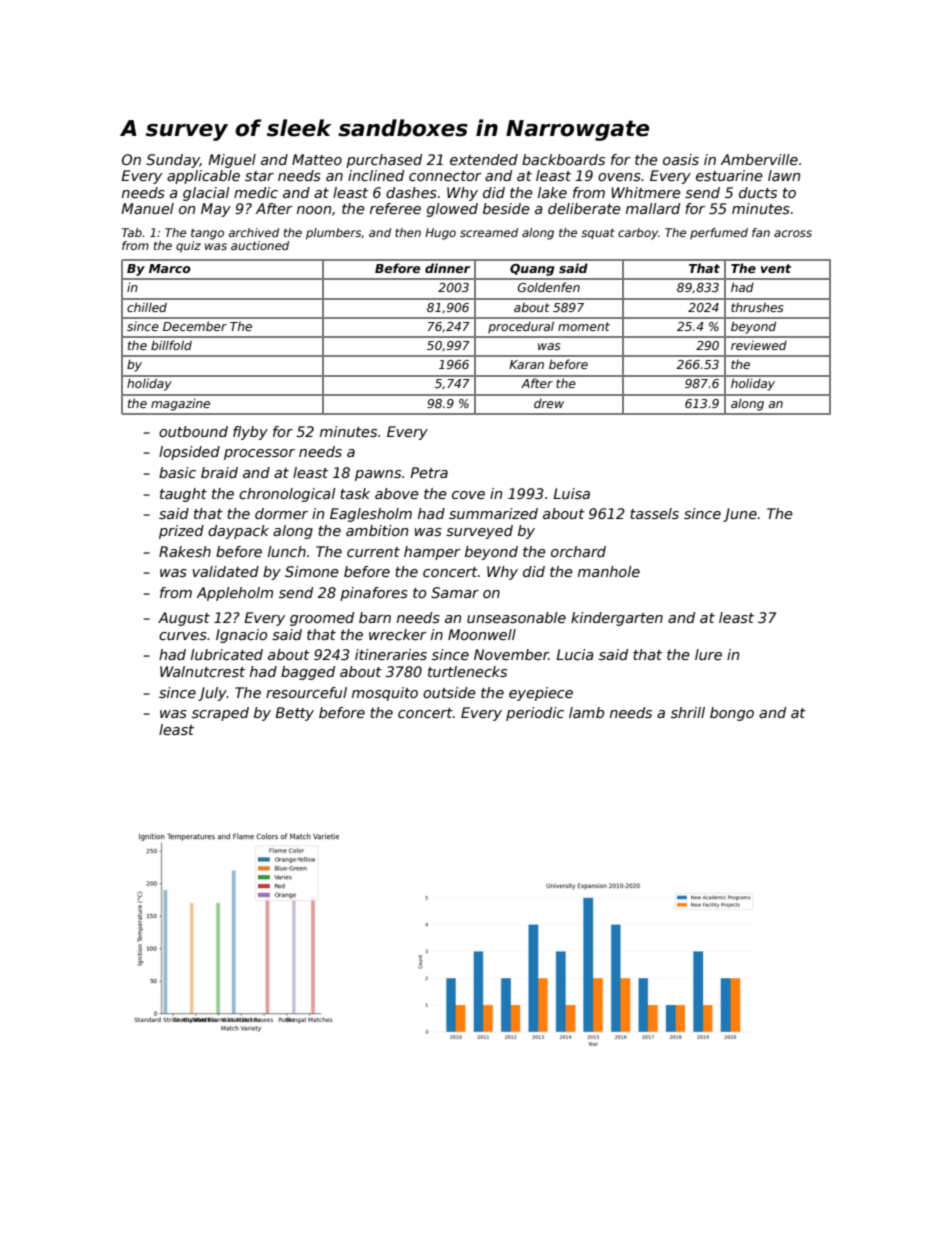 The width and height of the page is (952, 1233). Describe the element at coordinates (638, 234) in the page. I see `carboy` at that location.
